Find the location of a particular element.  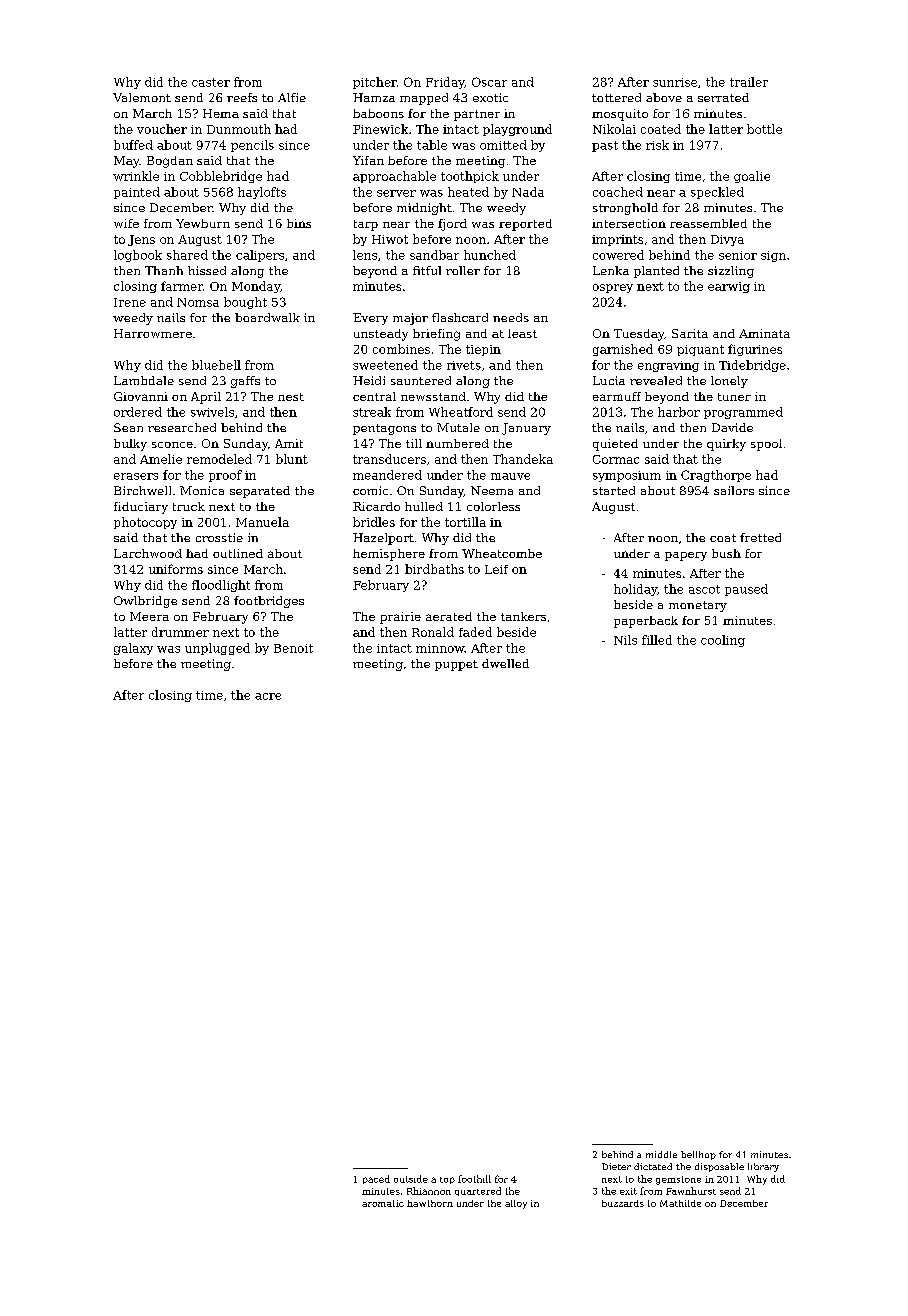

hawthorn is located at coordinates (430, 1203).
